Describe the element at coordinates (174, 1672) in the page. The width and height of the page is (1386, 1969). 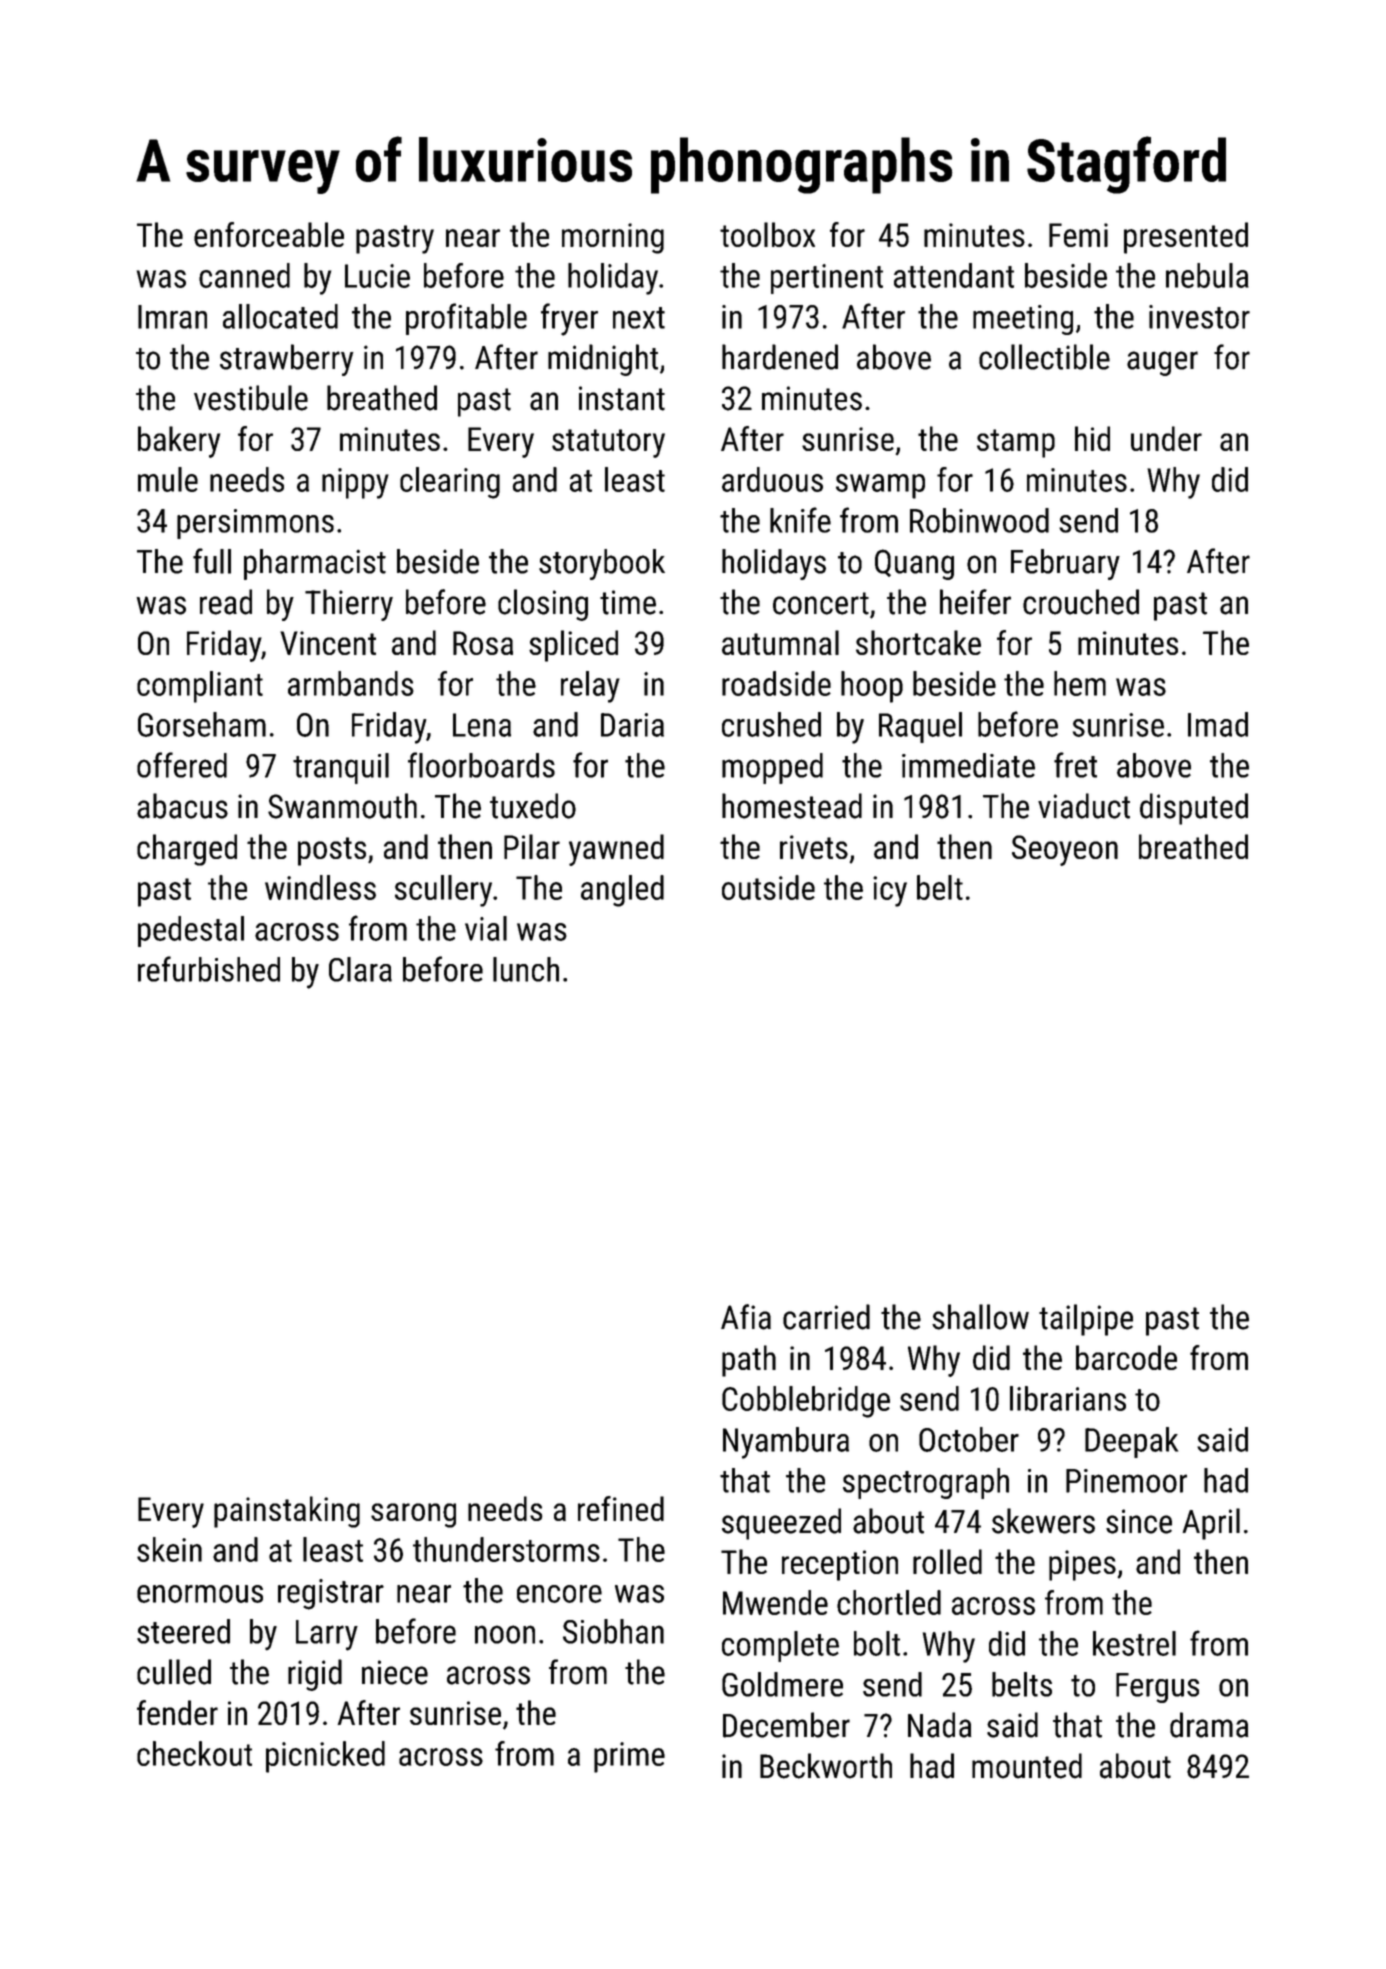
I see `culled` at that location.
